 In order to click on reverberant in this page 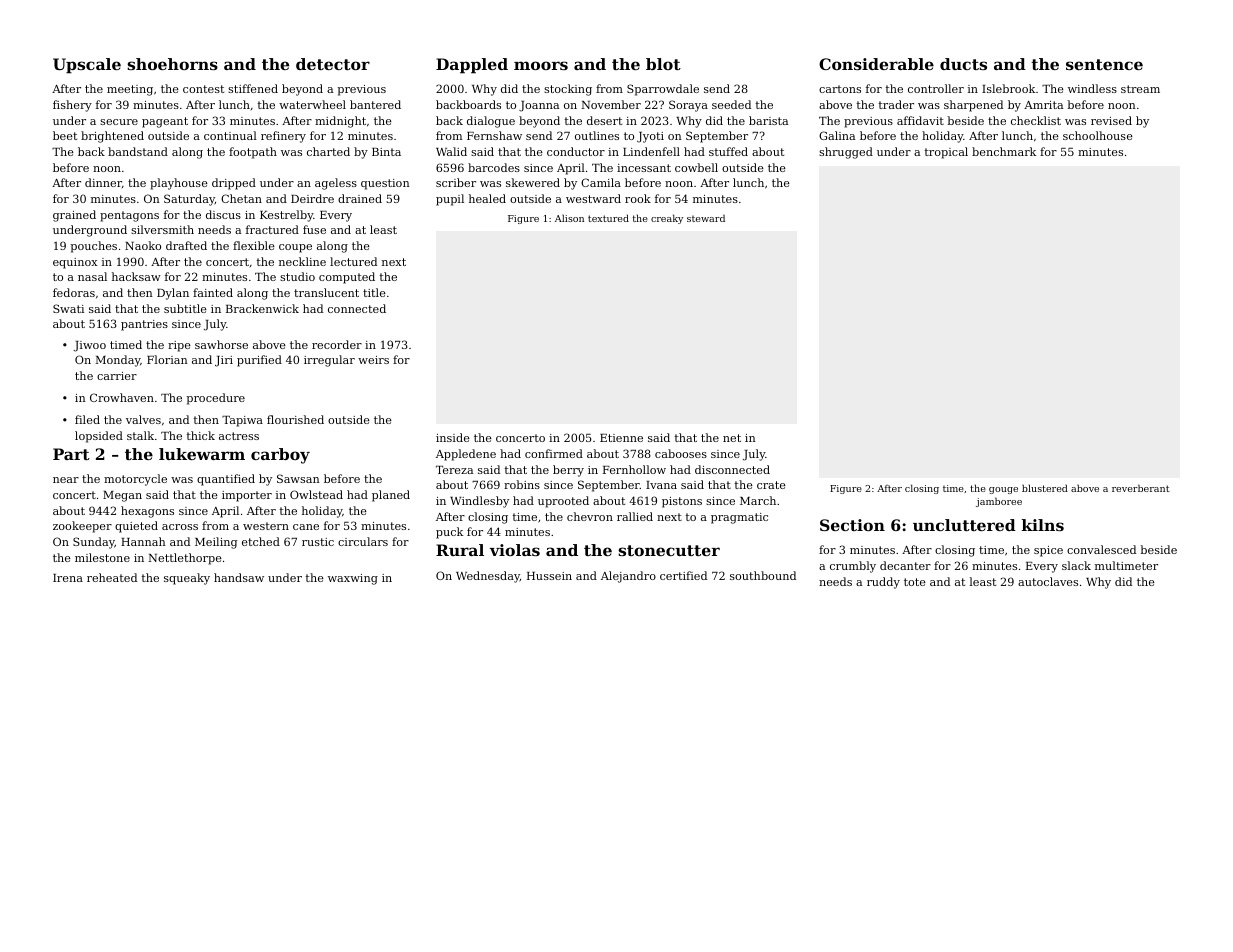, I will do `click(1141, 488)`.
